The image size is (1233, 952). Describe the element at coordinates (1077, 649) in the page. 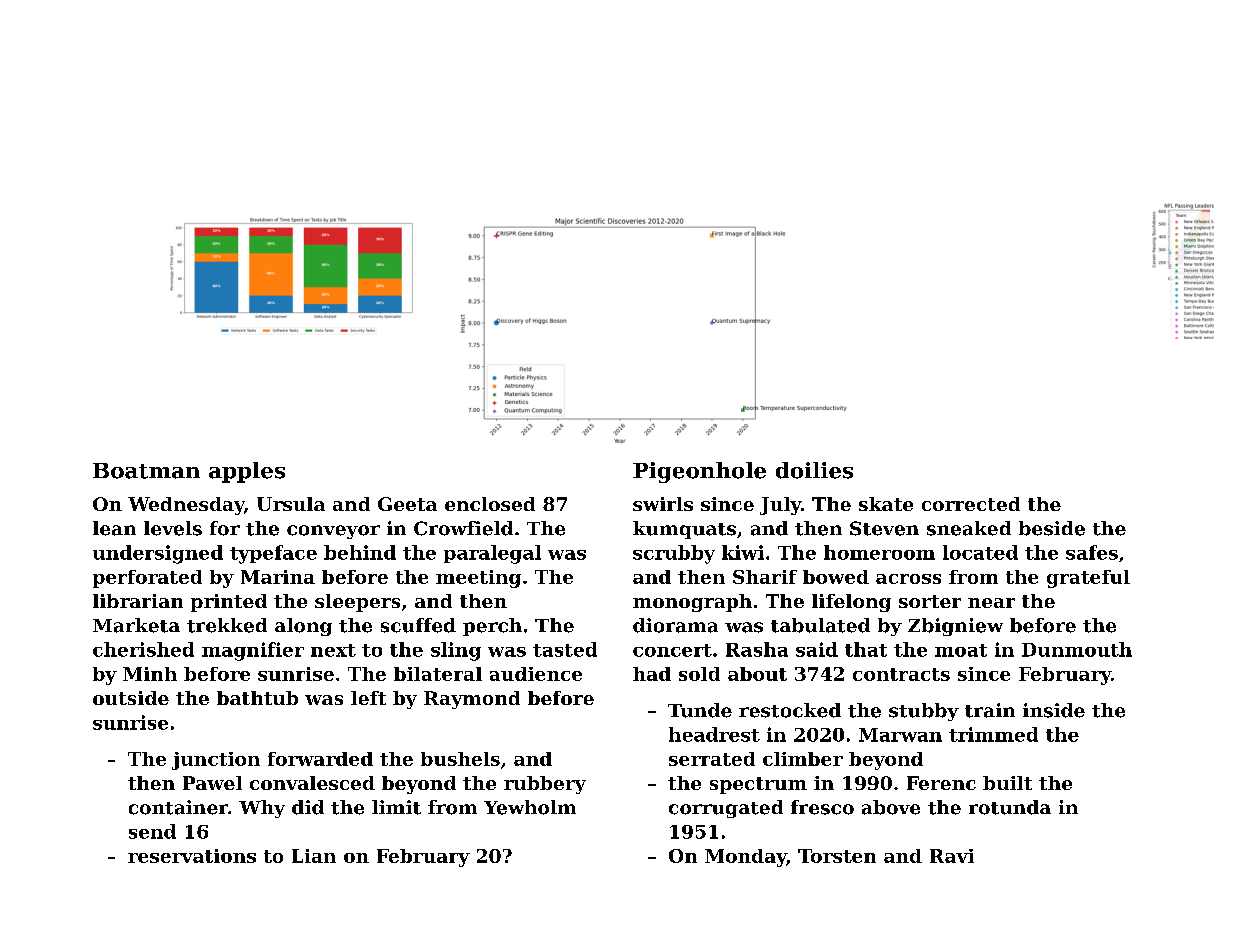

I see `Dunmouth` at that location.
